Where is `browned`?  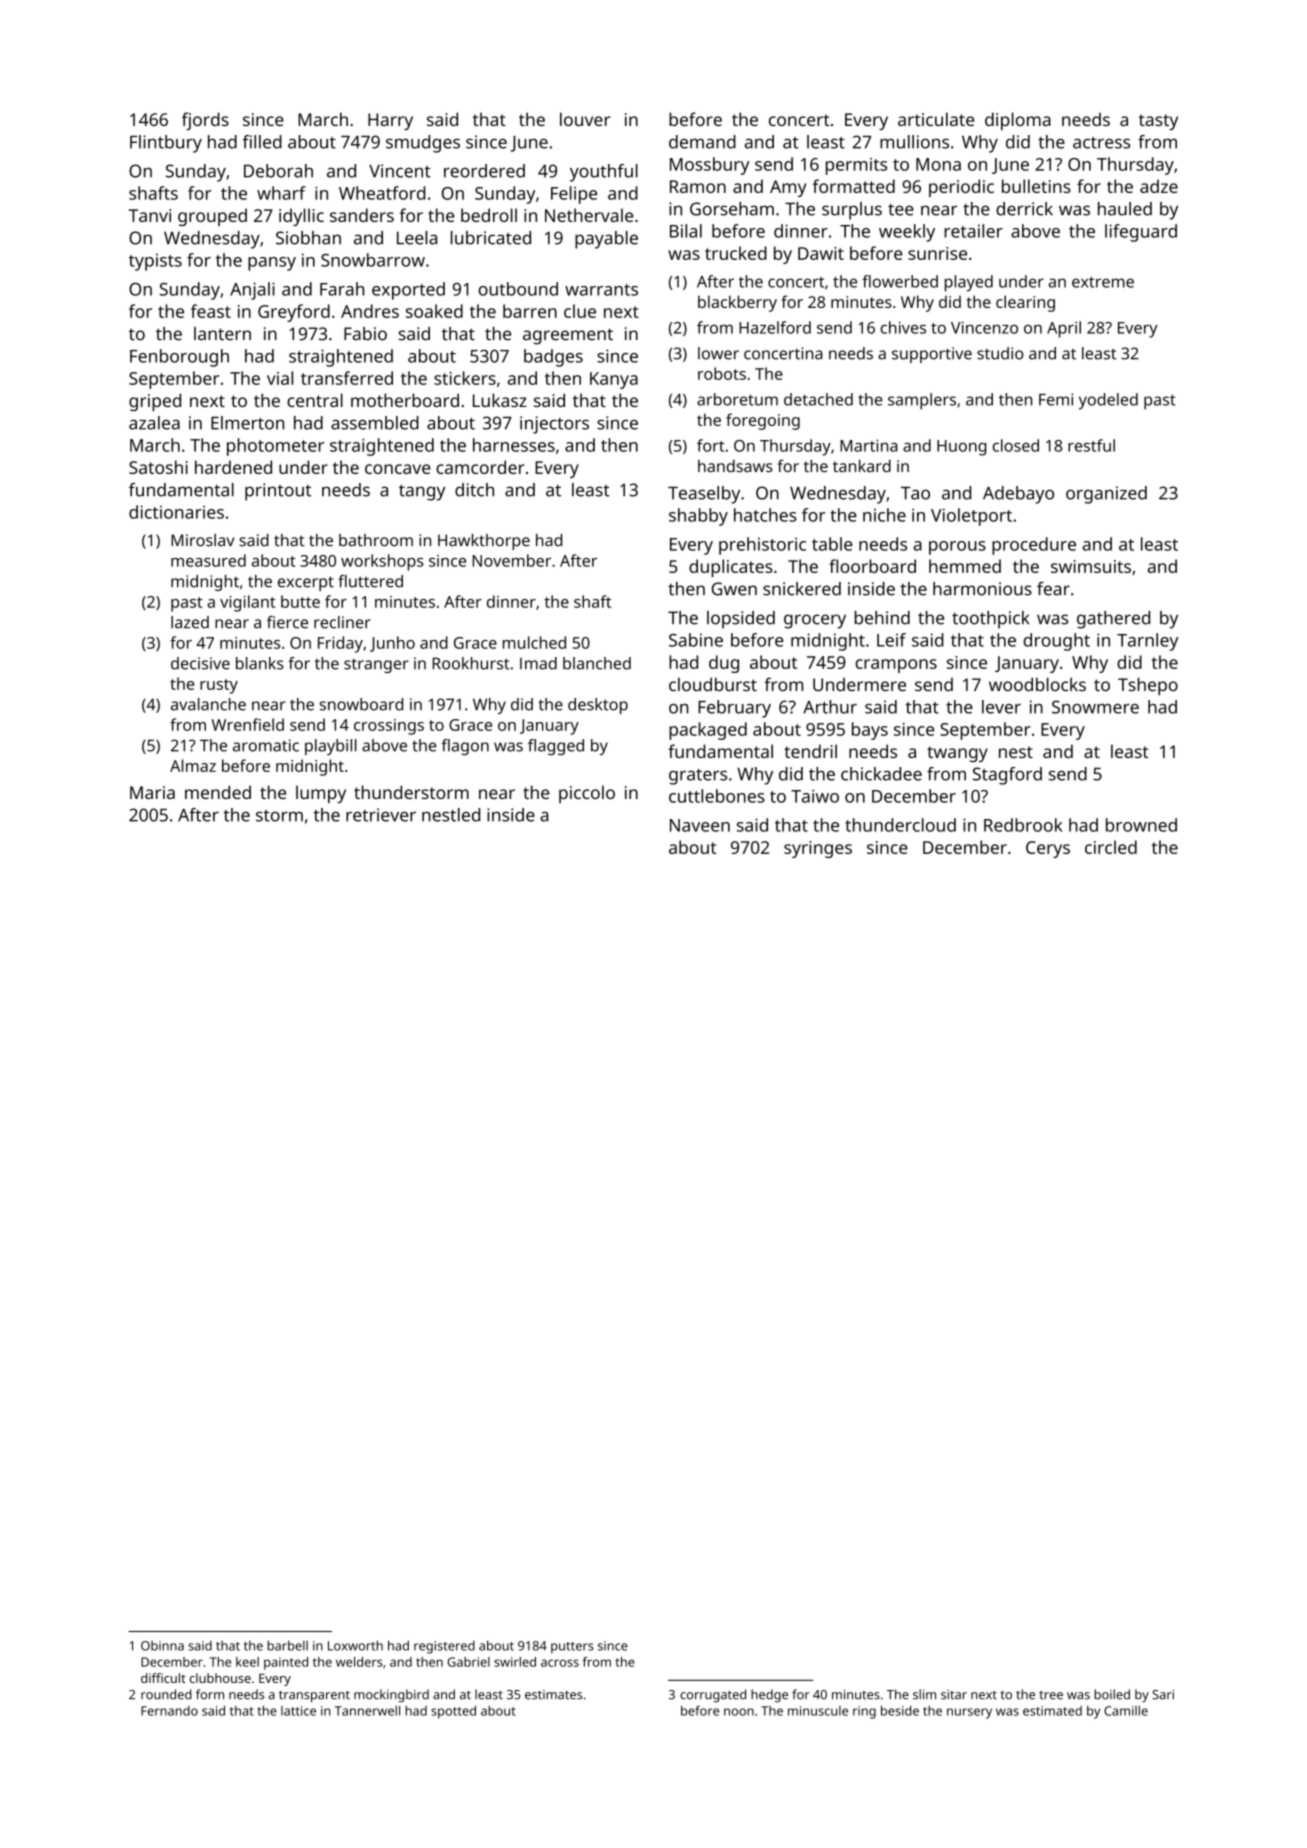
browned is located at coordinates (1141, 825).
